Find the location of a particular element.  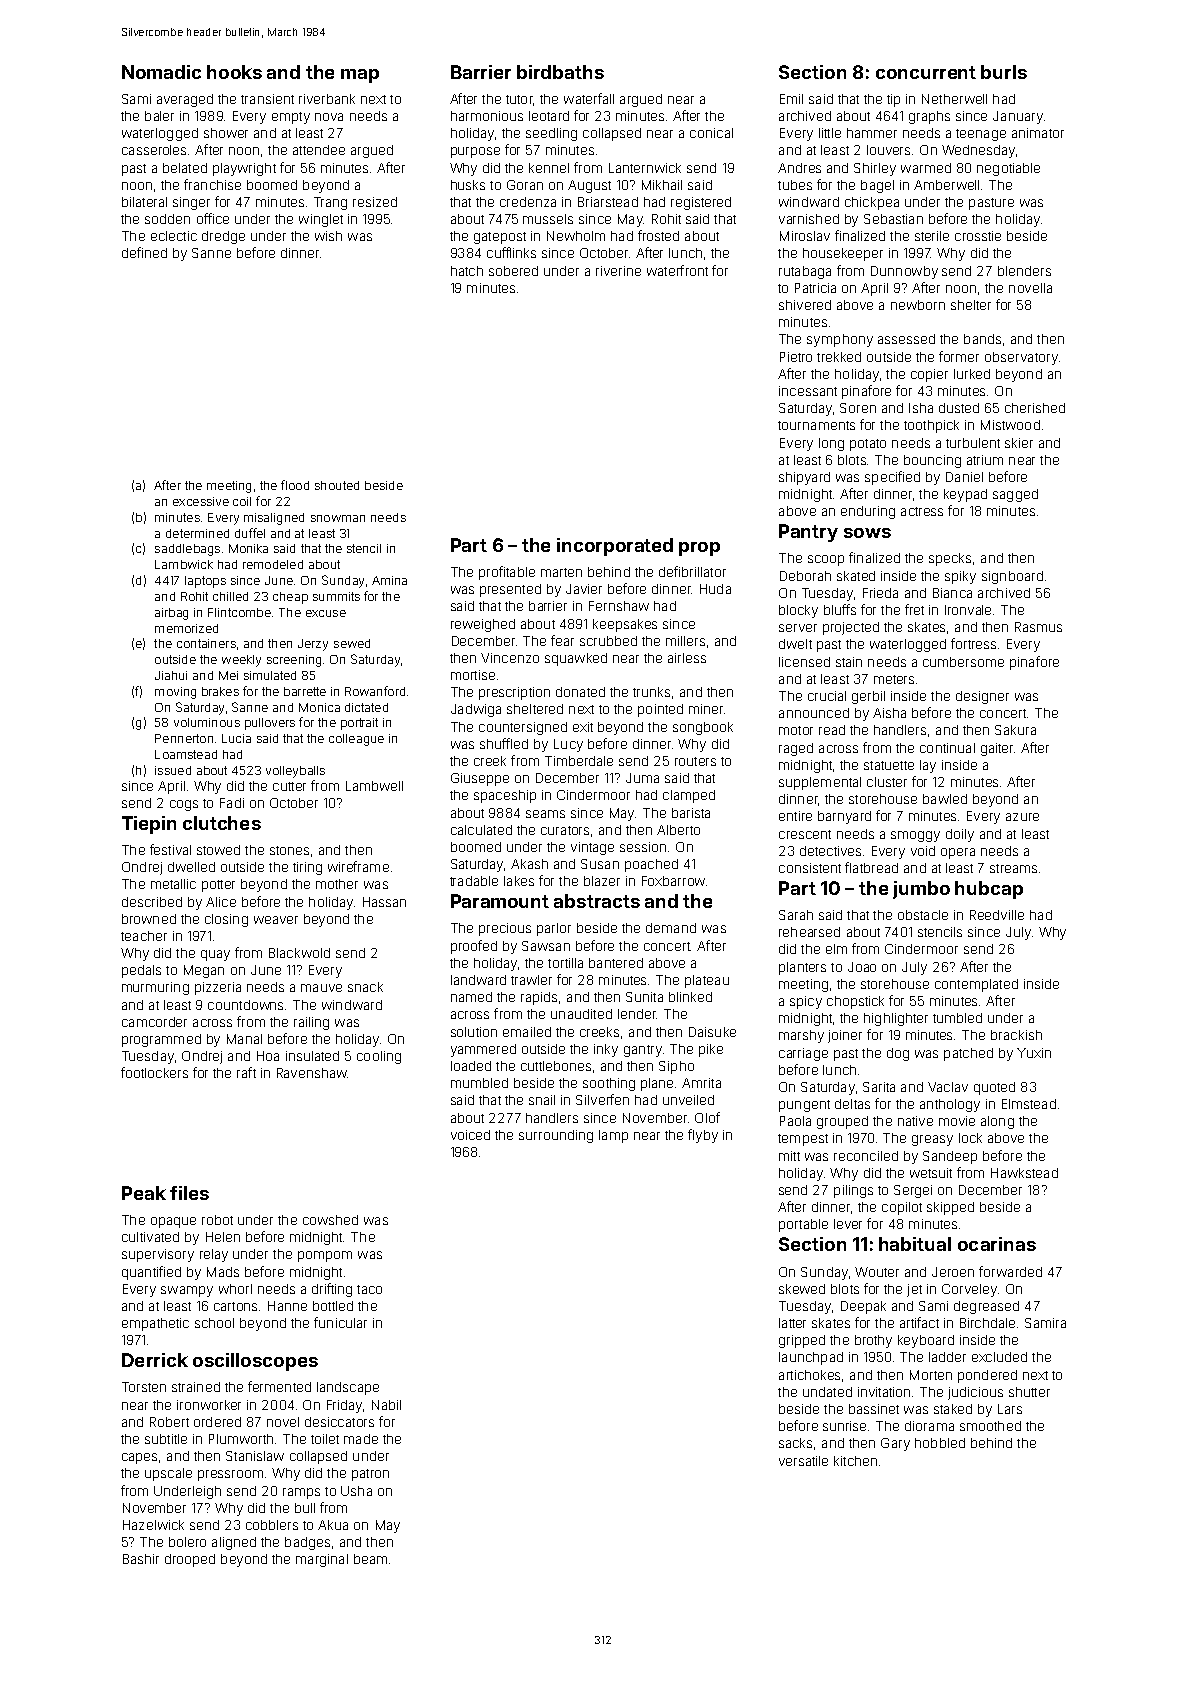

attendee is located at coordinates (319, 150).
